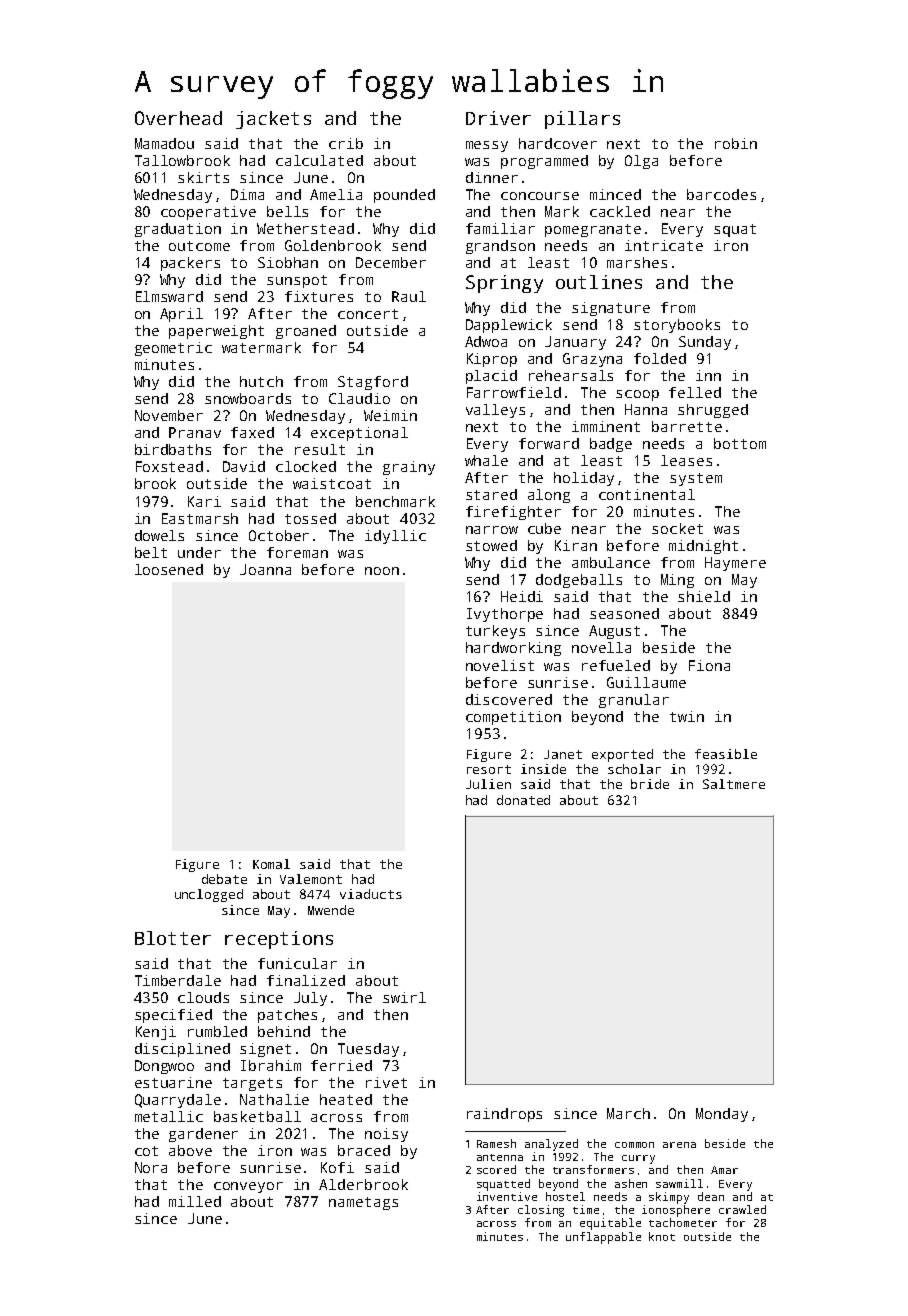 The height and width of the screenshot is (1316, 908). I want to click on Julien, so click(488, 784).
